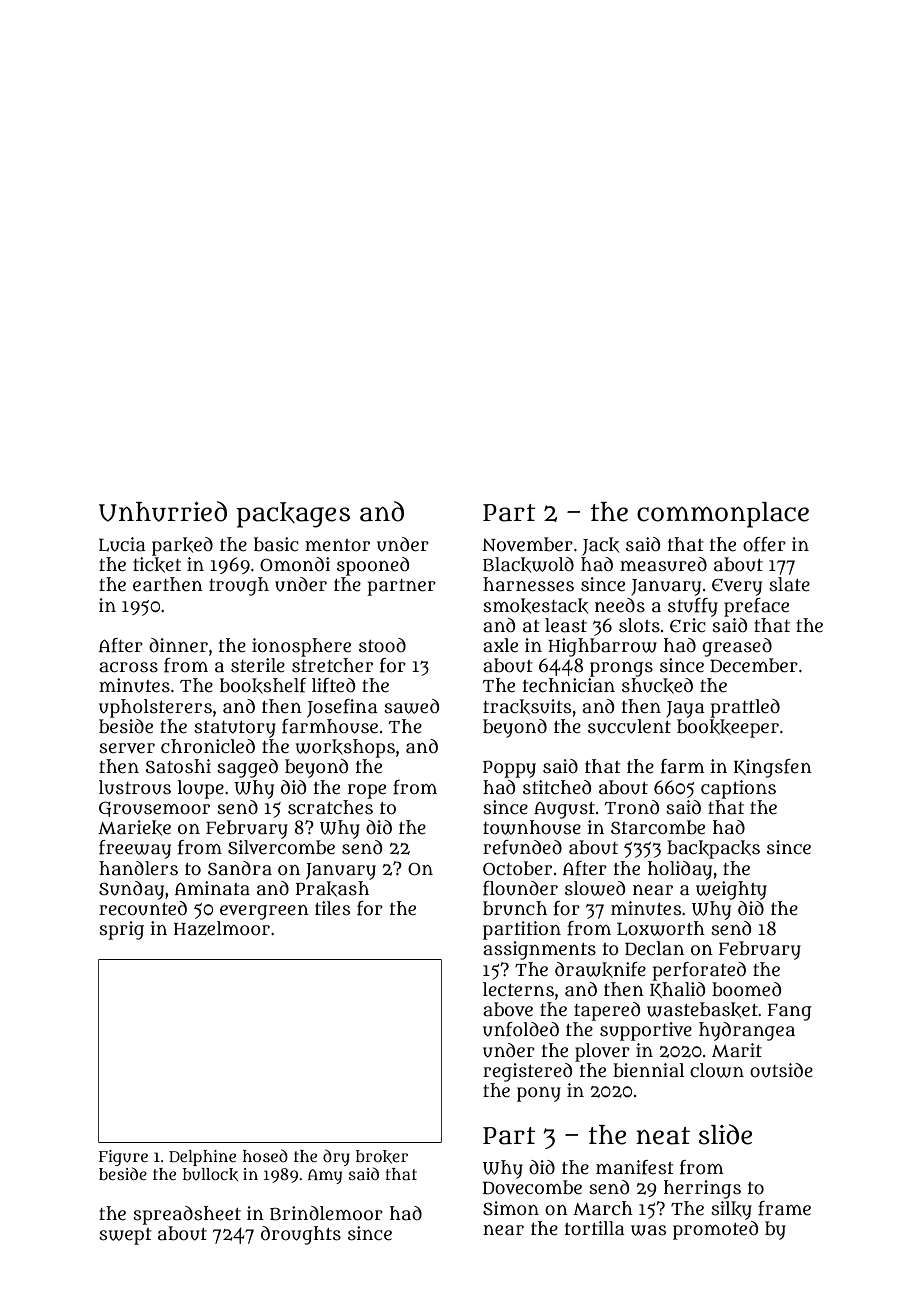 The height and width of the screenshot is (1308, 924). What do you see at coordinates (123, 1158) in the screenshot?
I see `Figure` at bounding box center [123, 1158].
